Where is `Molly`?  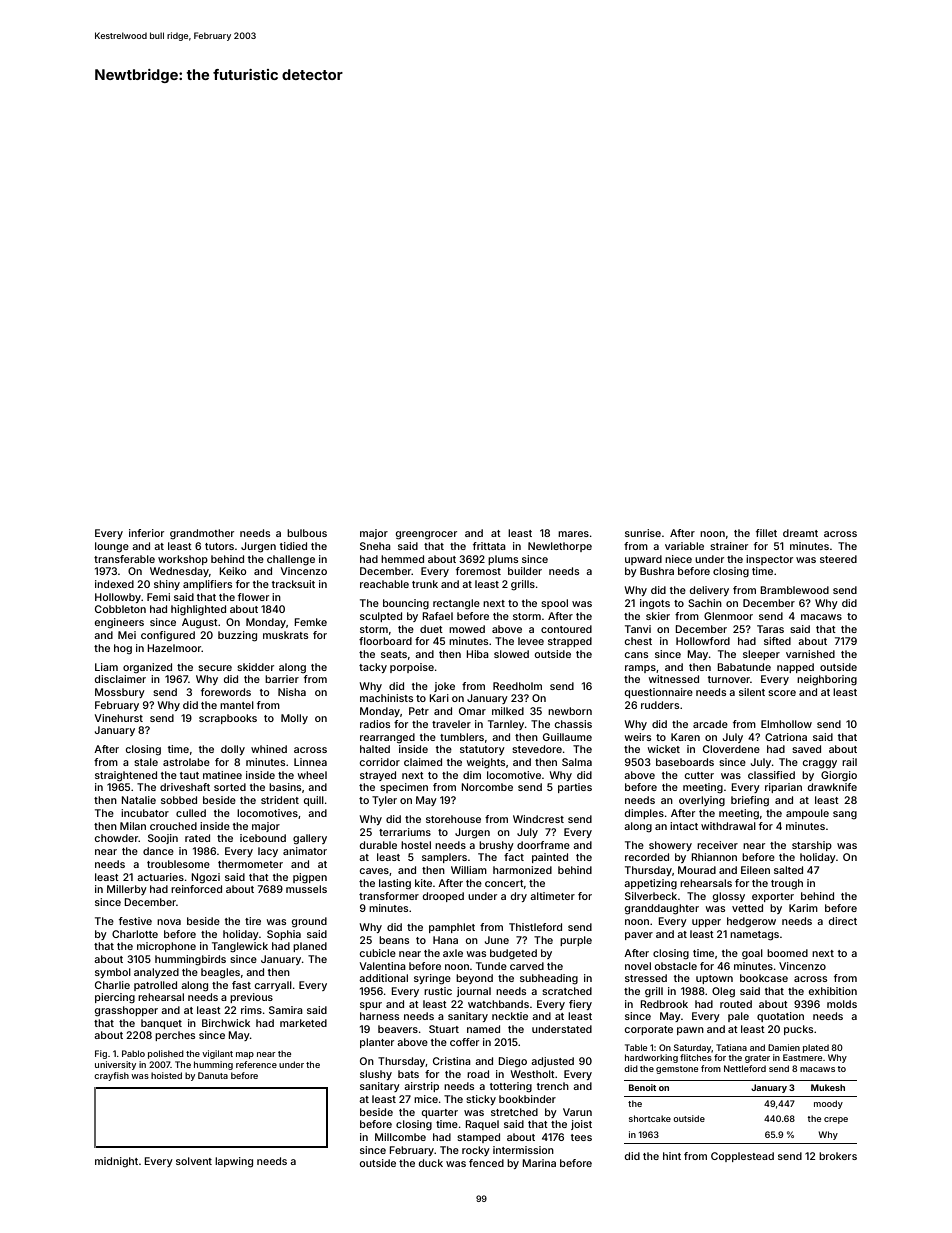 Molly is located at coordinates (294, 719).
